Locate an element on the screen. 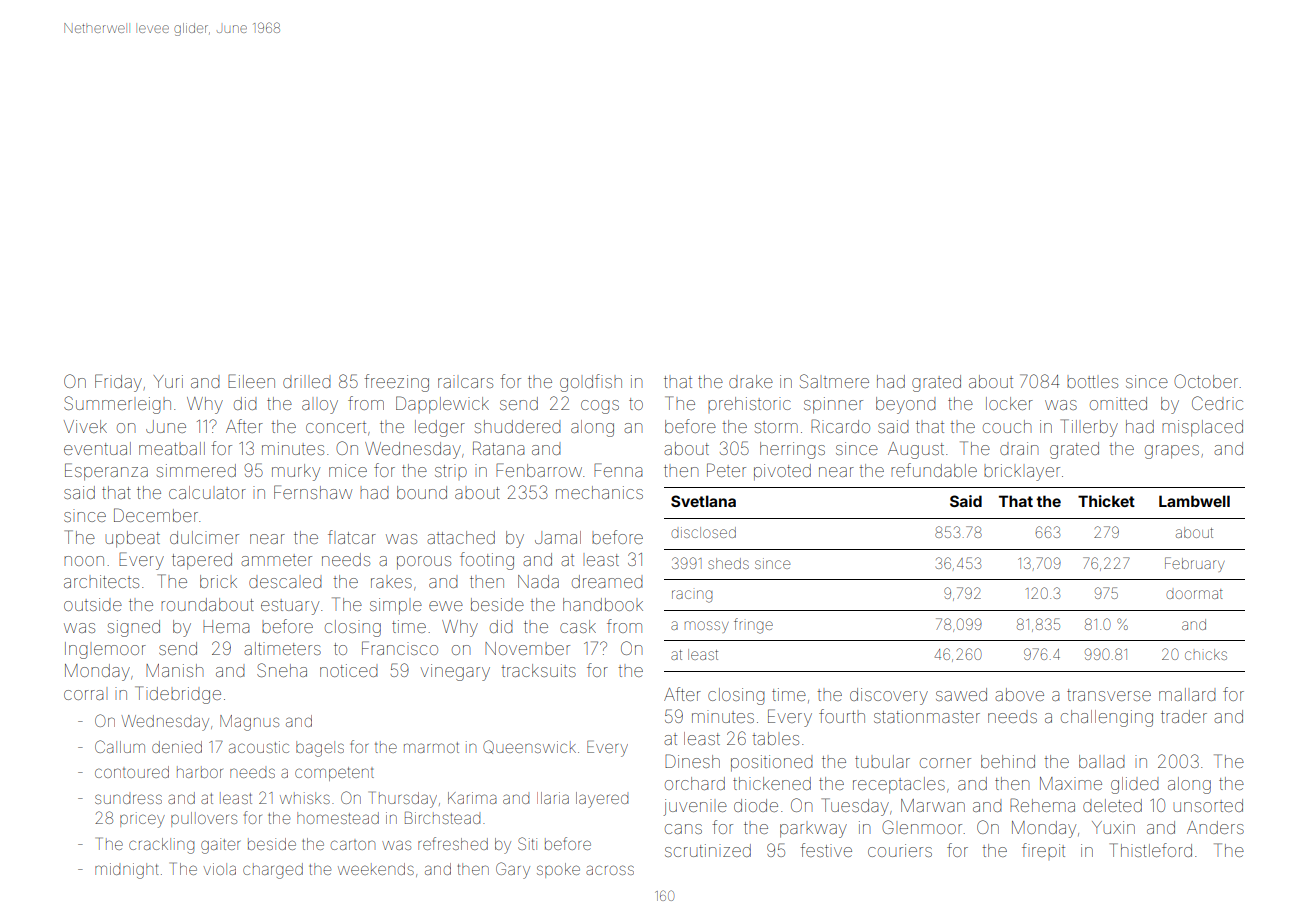 This screenshot has height=924, width=1308. sheds is located at coordinates (728, 563).
